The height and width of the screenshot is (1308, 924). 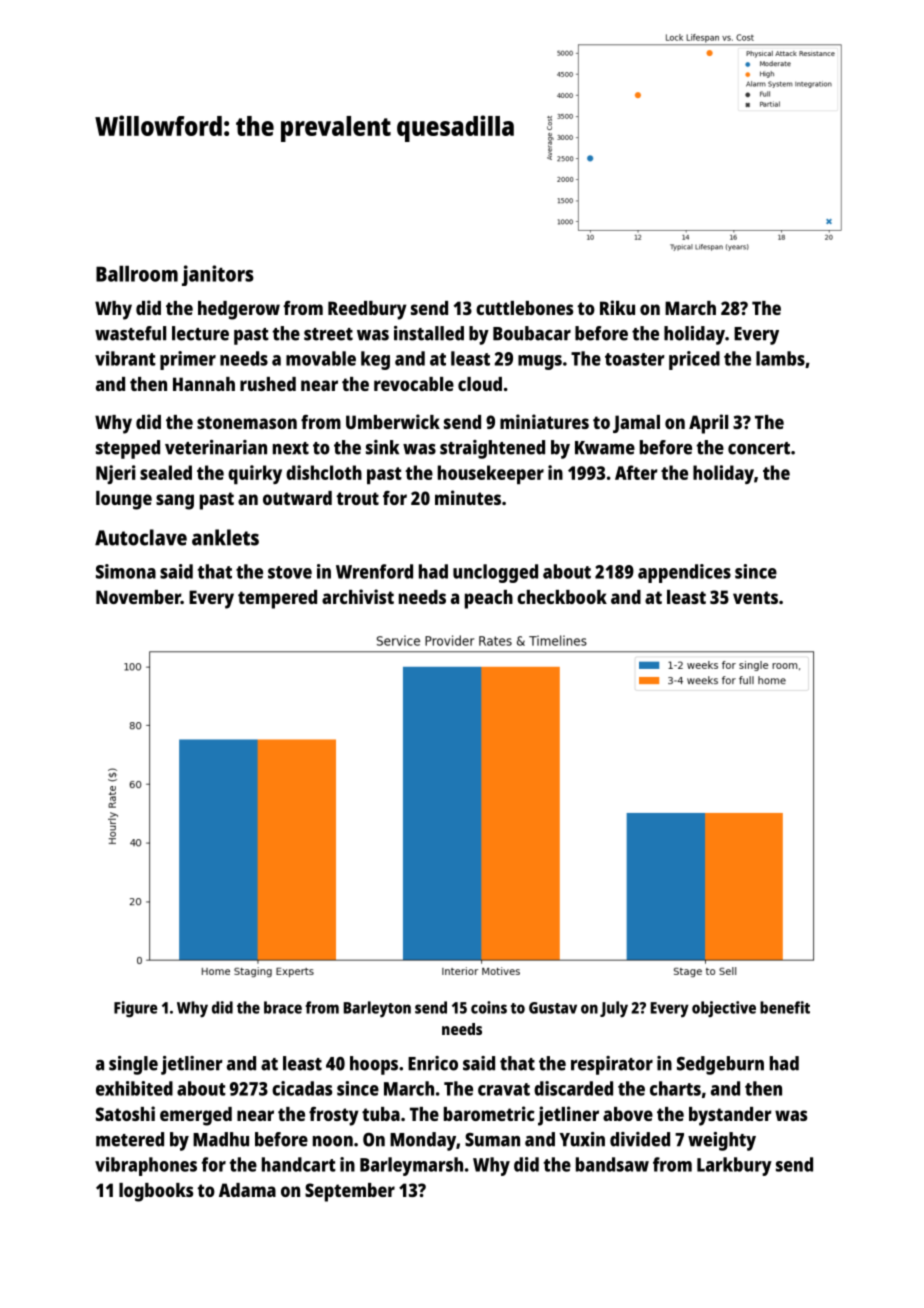 What do you see at coordinates (277, 599) in the screenshot?
I see `tempered` at bounding box center [277, 599].
